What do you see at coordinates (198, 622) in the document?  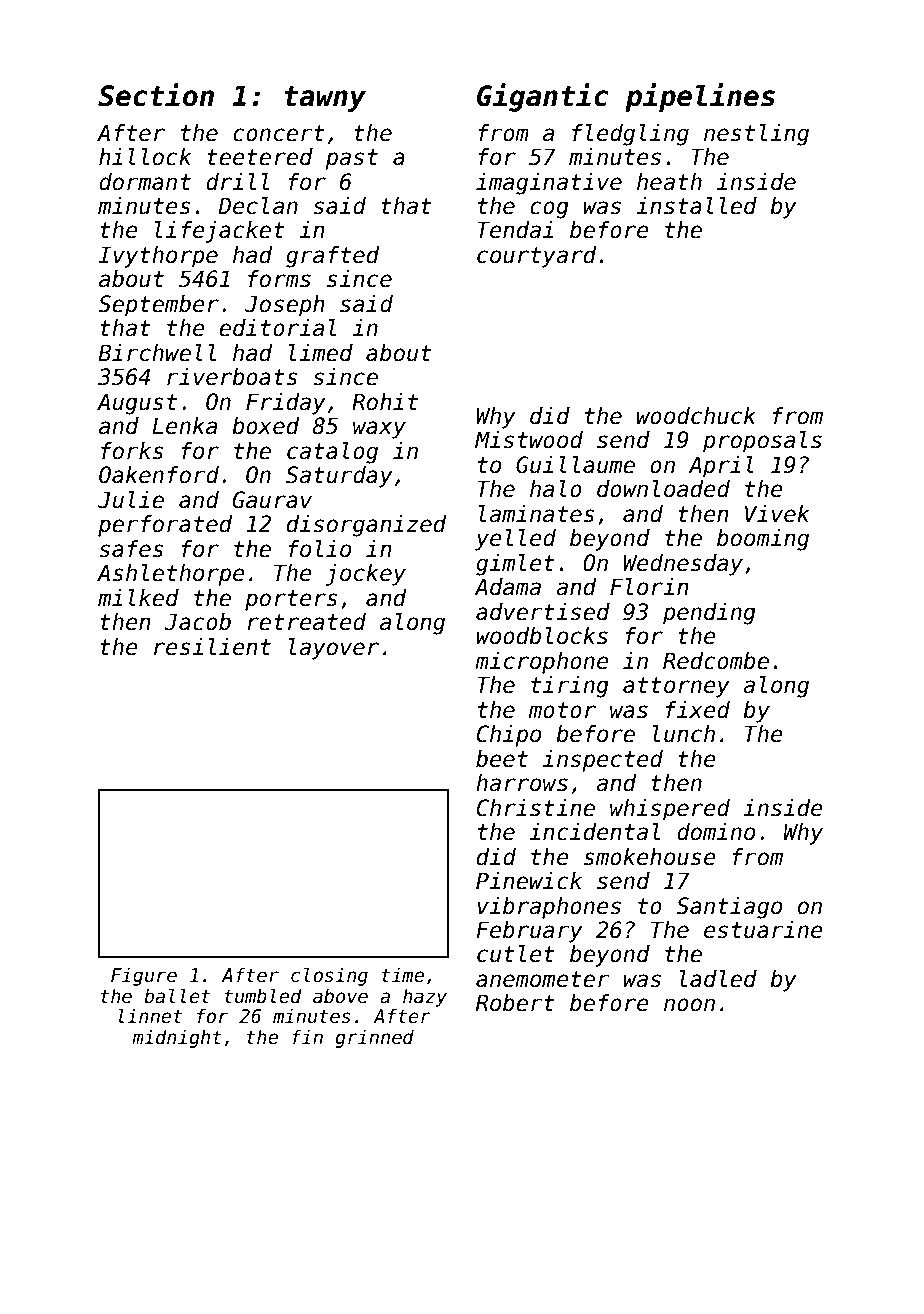 I see `Jacob` at bounding box center [198, 622].
